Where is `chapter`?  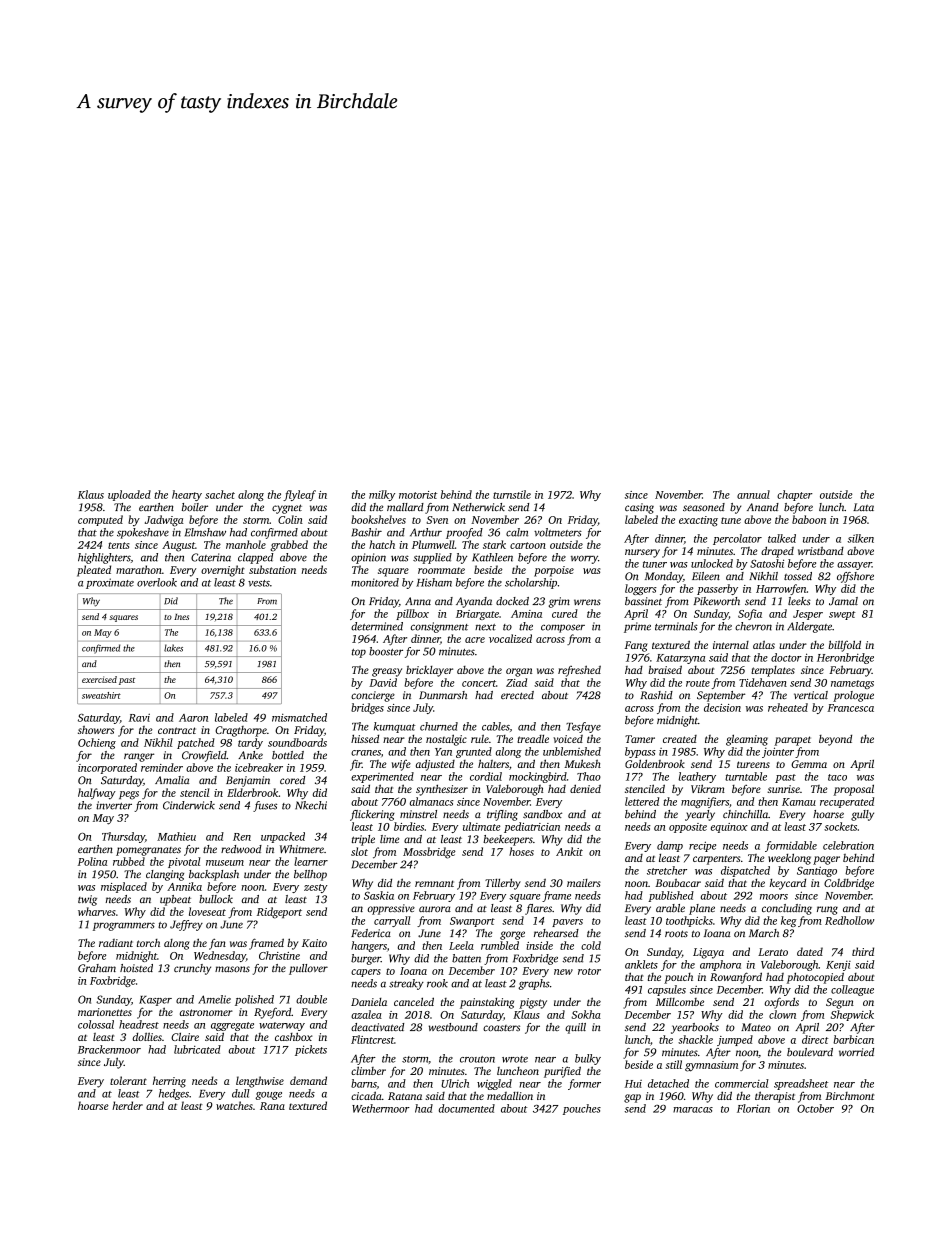 chapter is located at coordinates (794, 495).
